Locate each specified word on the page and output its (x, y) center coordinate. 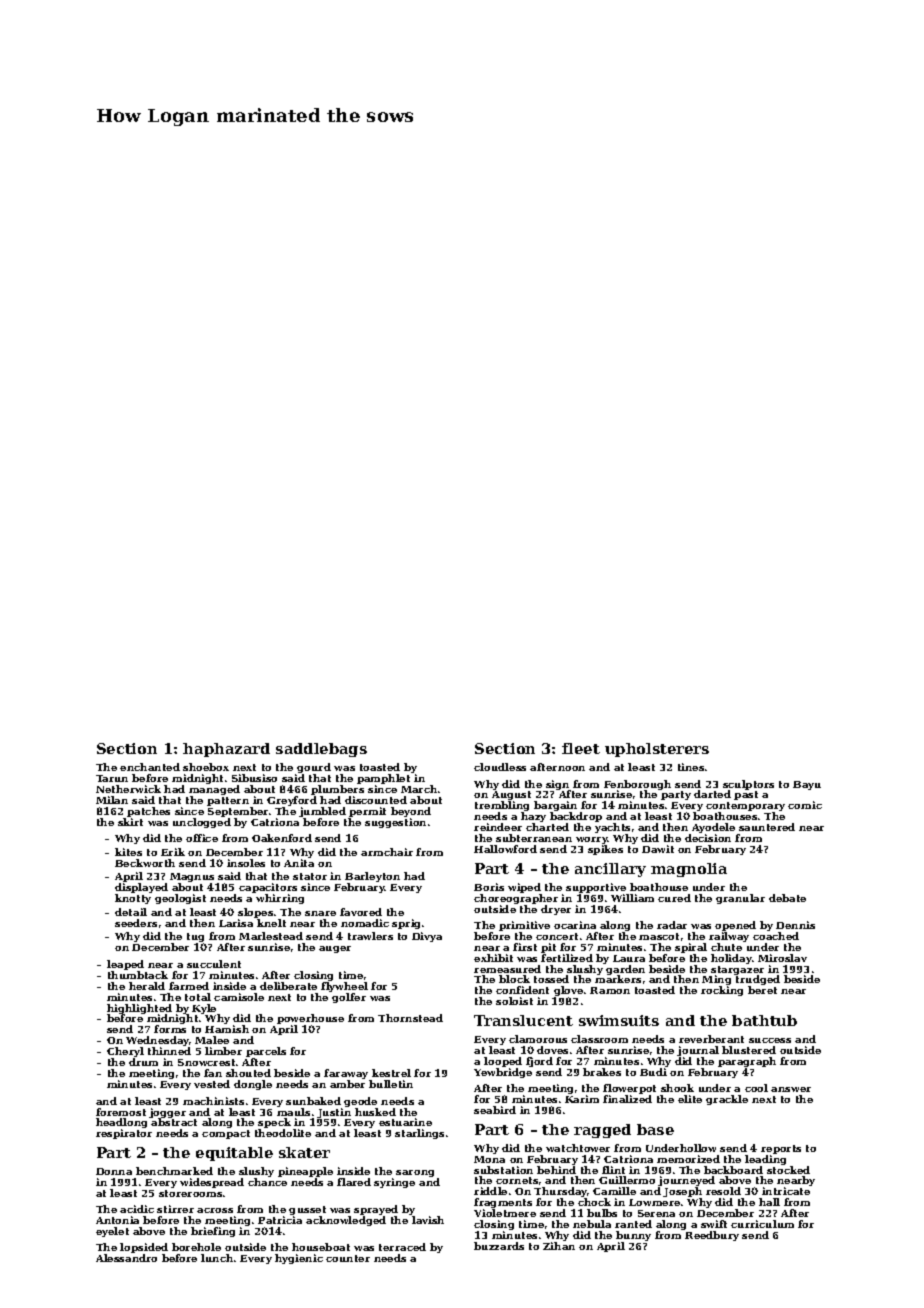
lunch (217, 1258)
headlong (121, 1124)
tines (691, 767)
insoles (246, 863)
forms (170, 1029)
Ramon (610, 990)
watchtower (578, 1148)
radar (672, 925)
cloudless (500, 767)
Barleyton (372, 877)
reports (781, 1149)
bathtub (764, 1020)
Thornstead (410, 1018)
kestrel (391, 1073)
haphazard (226, 750)
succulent (214, 964)
